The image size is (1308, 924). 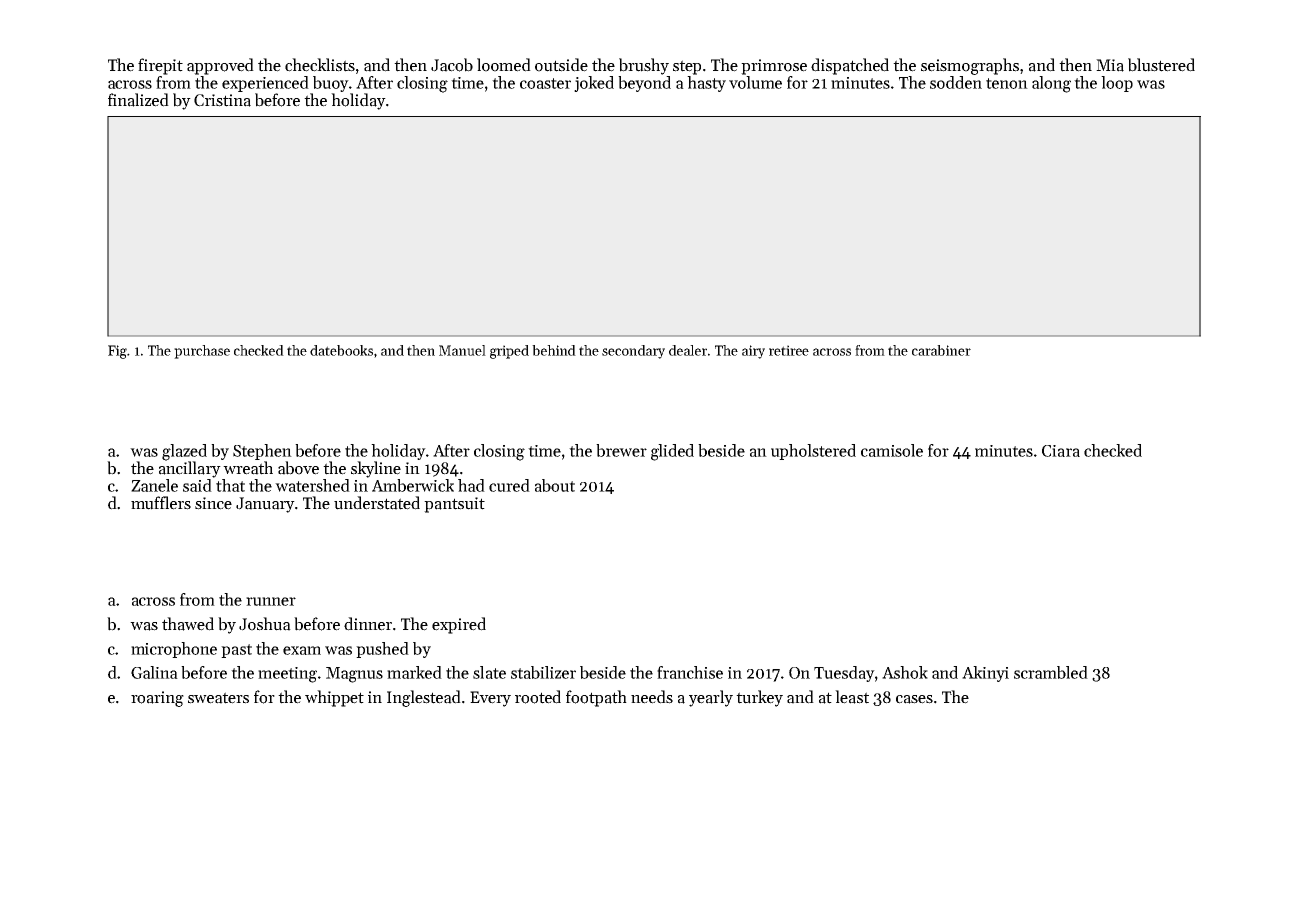 I want to click on joked, so click(x=594, y=84).
